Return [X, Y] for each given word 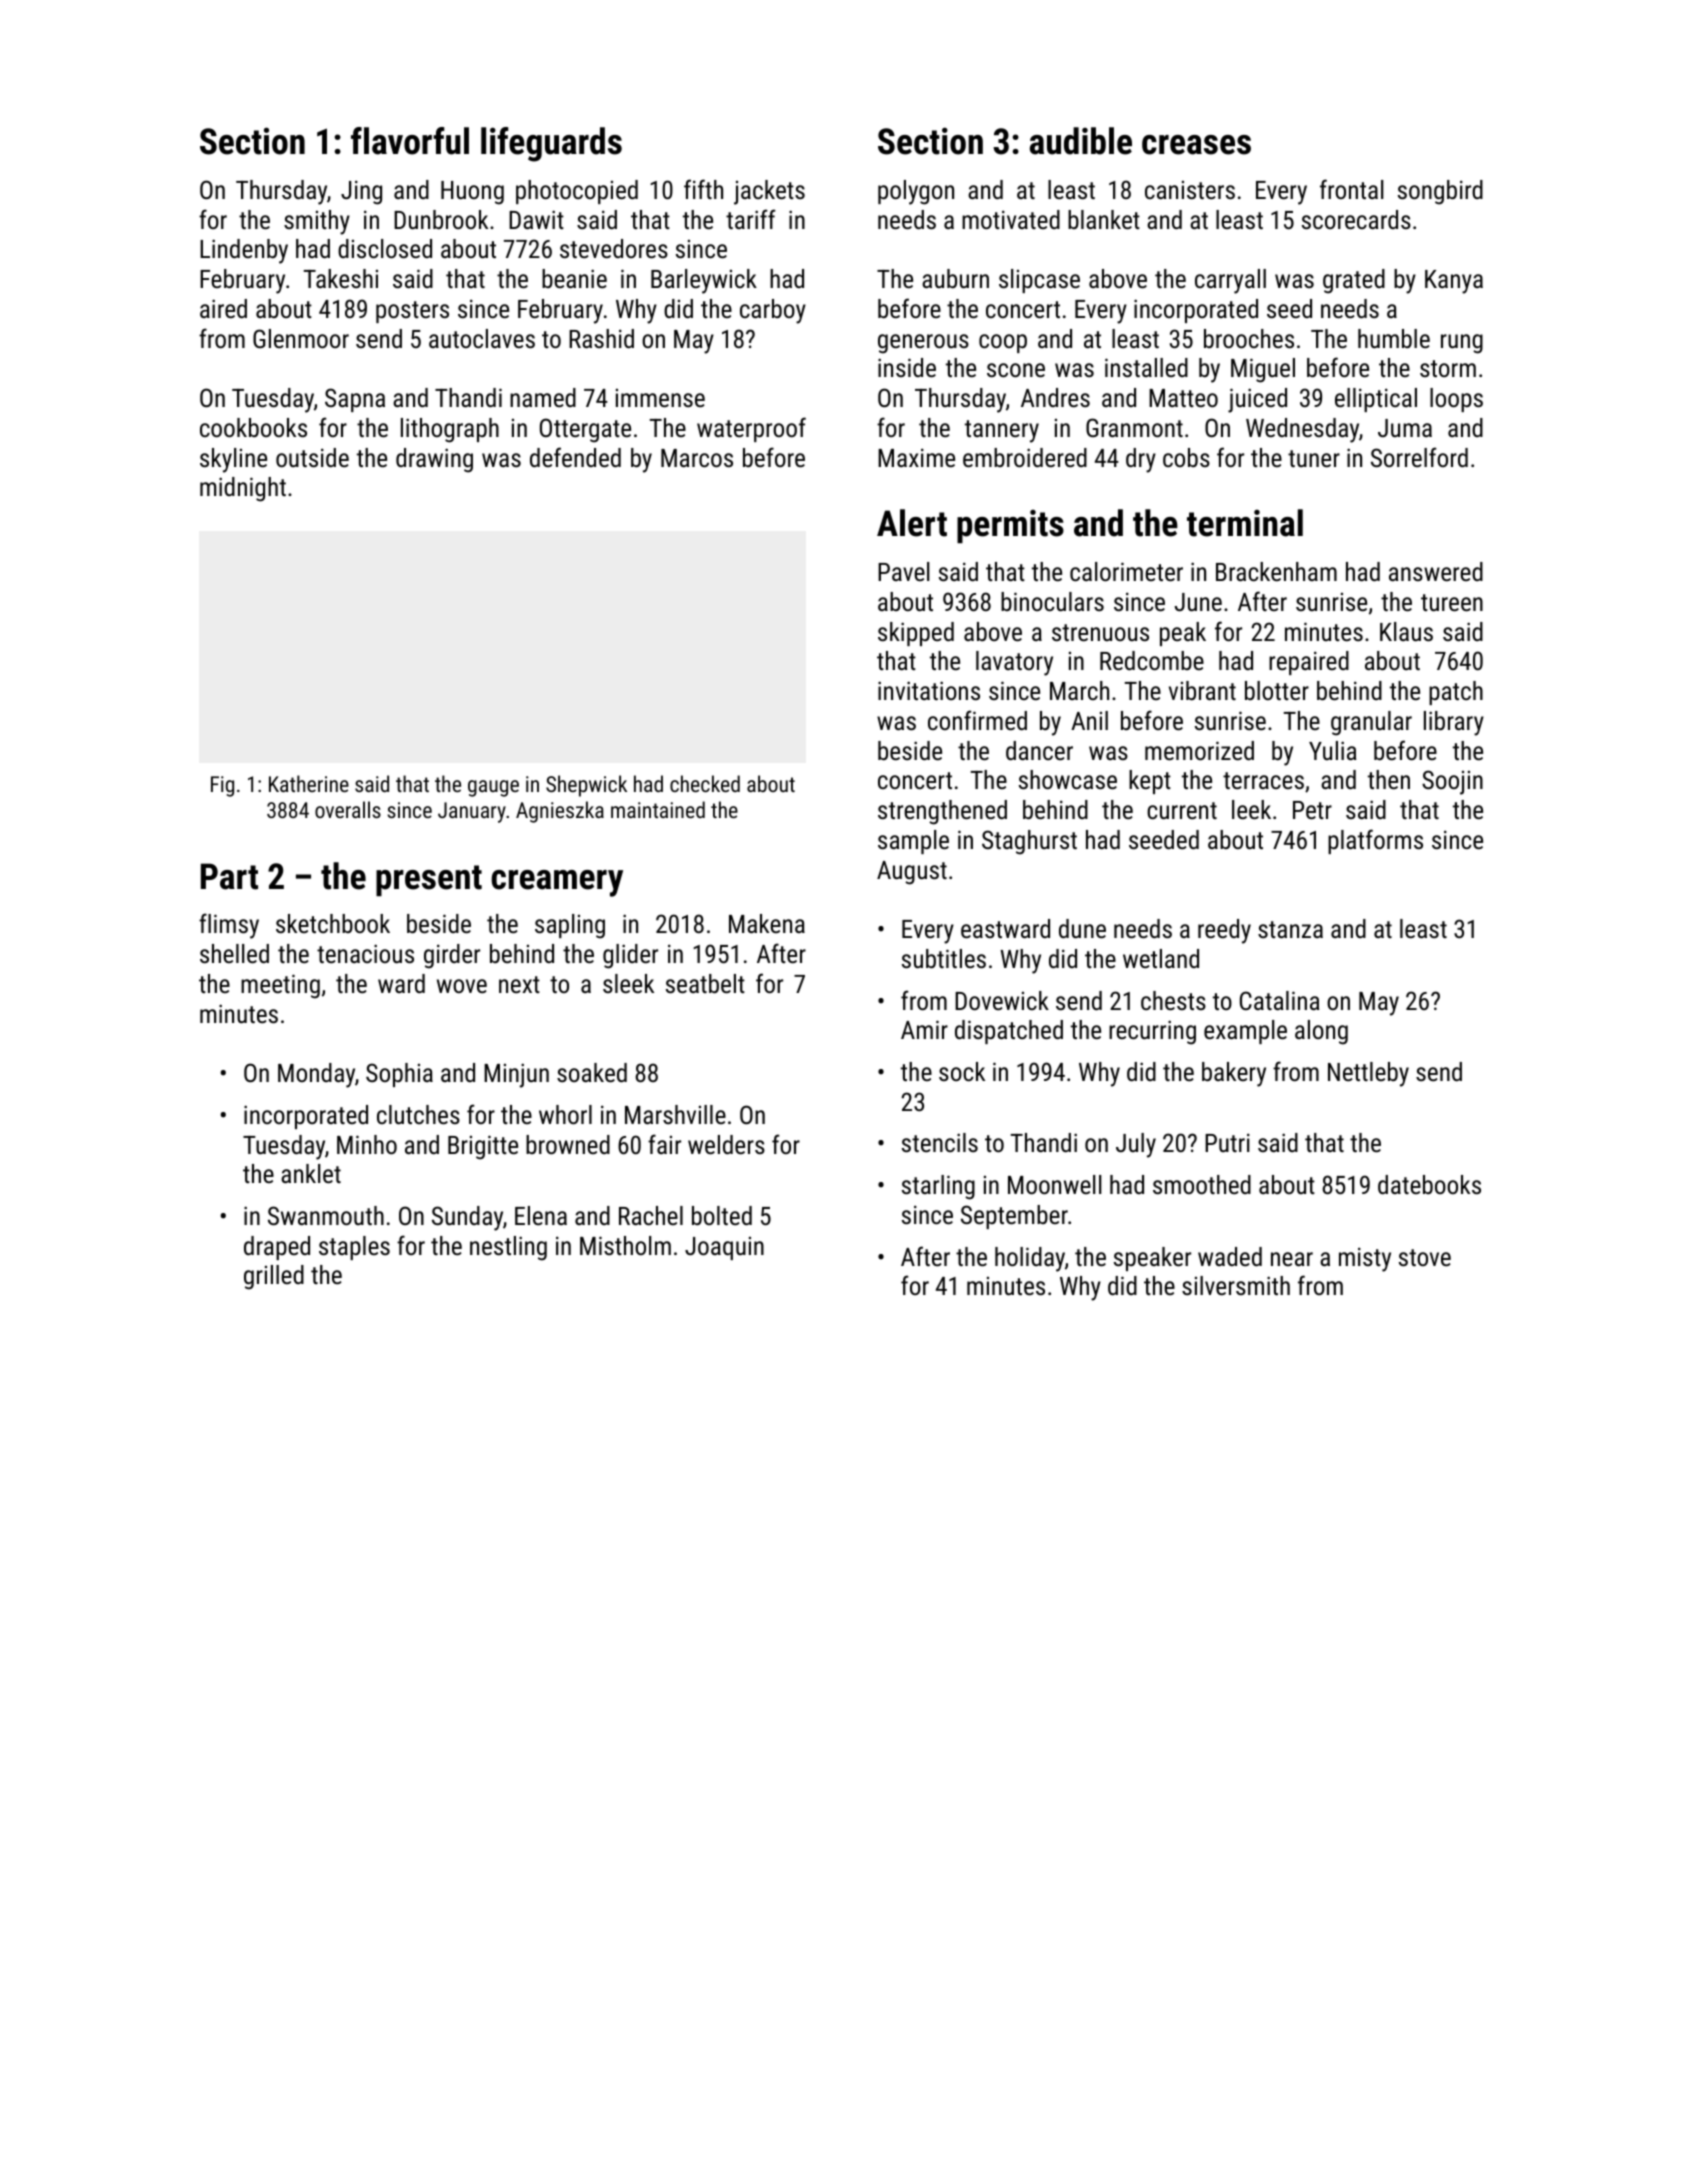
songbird [1440, 192]
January [472, 812]
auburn [955, 278]
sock [962, 1071]
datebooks [1429, 1184]
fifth [703, 189]
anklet [311, 1173]
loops [1456, 400]
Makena [767, 923]
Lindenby [244, 251]
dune [1082, 928]
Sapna [355, 400]
